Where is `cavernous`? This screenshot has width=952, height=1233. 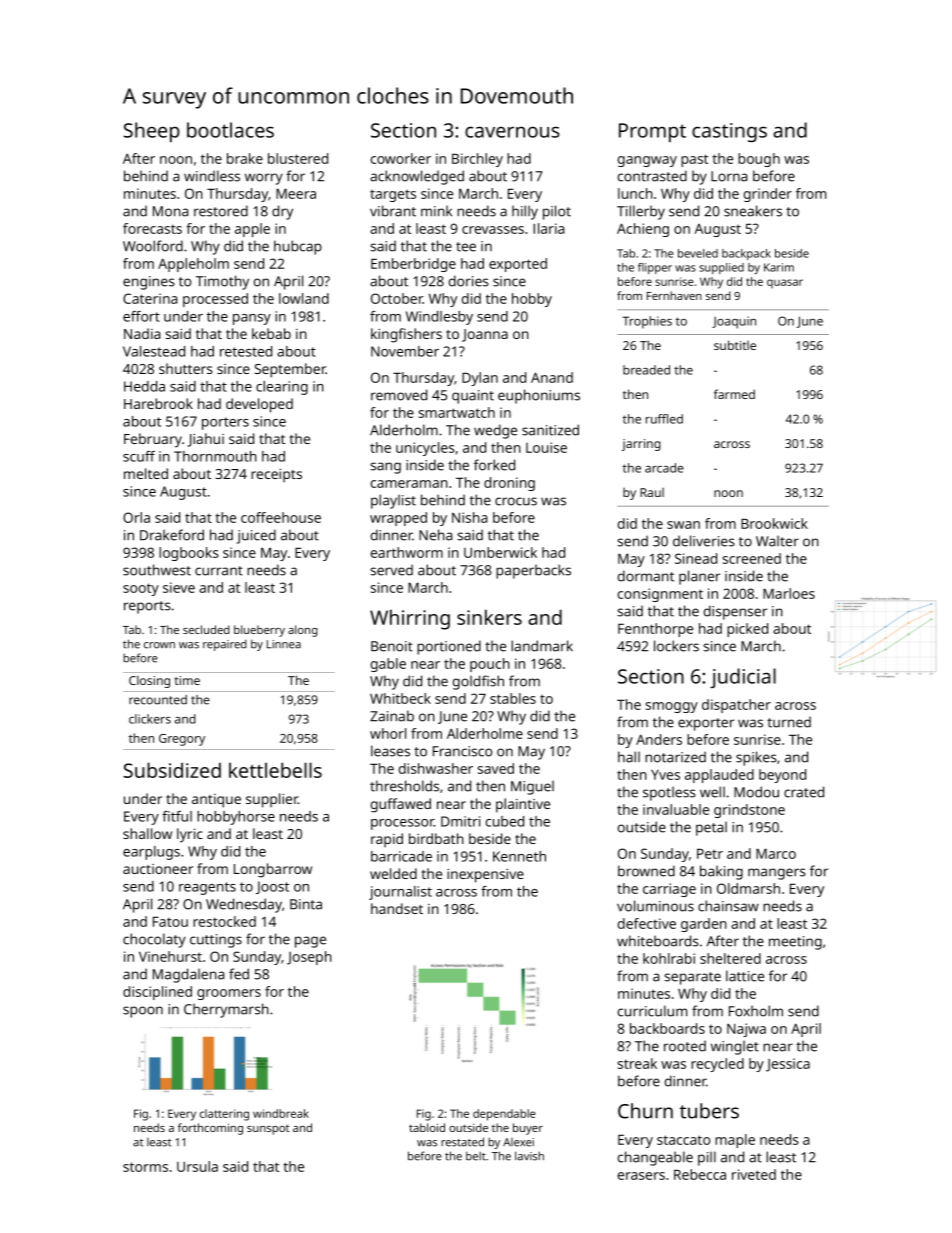
cavernous is located at coordinates (512, 132).
